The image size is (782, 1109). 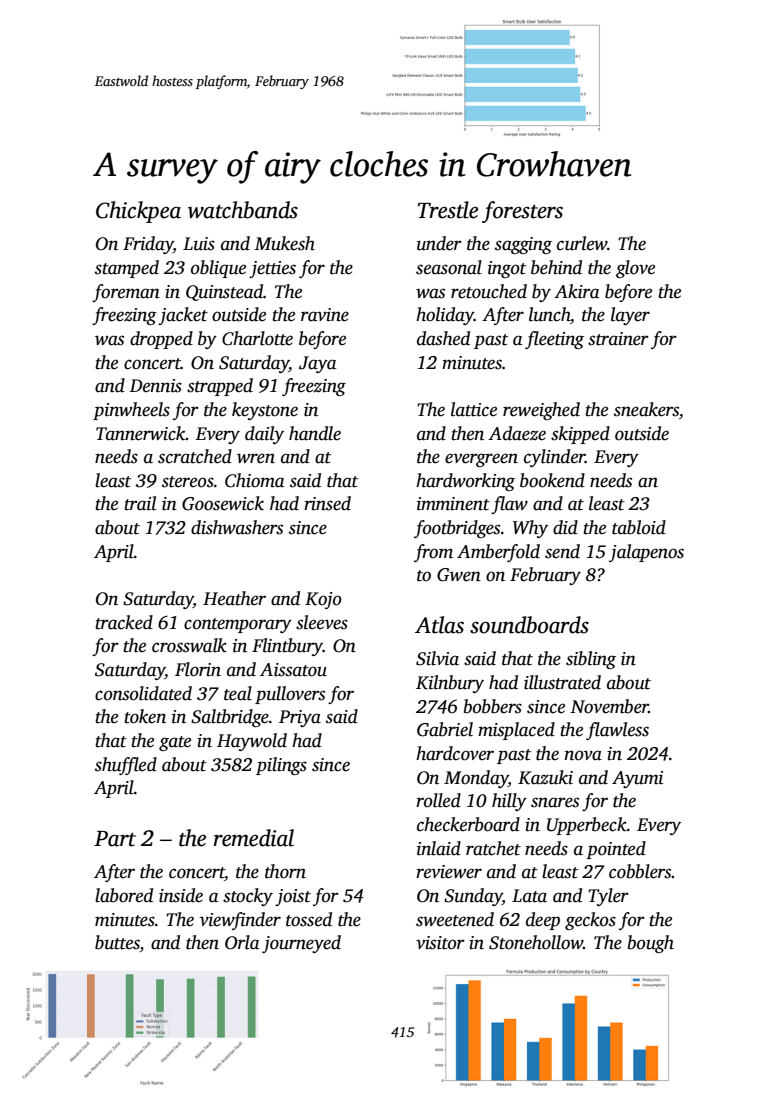 What do you see at coordinates (554, 458) in the screenshot?
I see `cylinder` at bounding box center [554, 458].
